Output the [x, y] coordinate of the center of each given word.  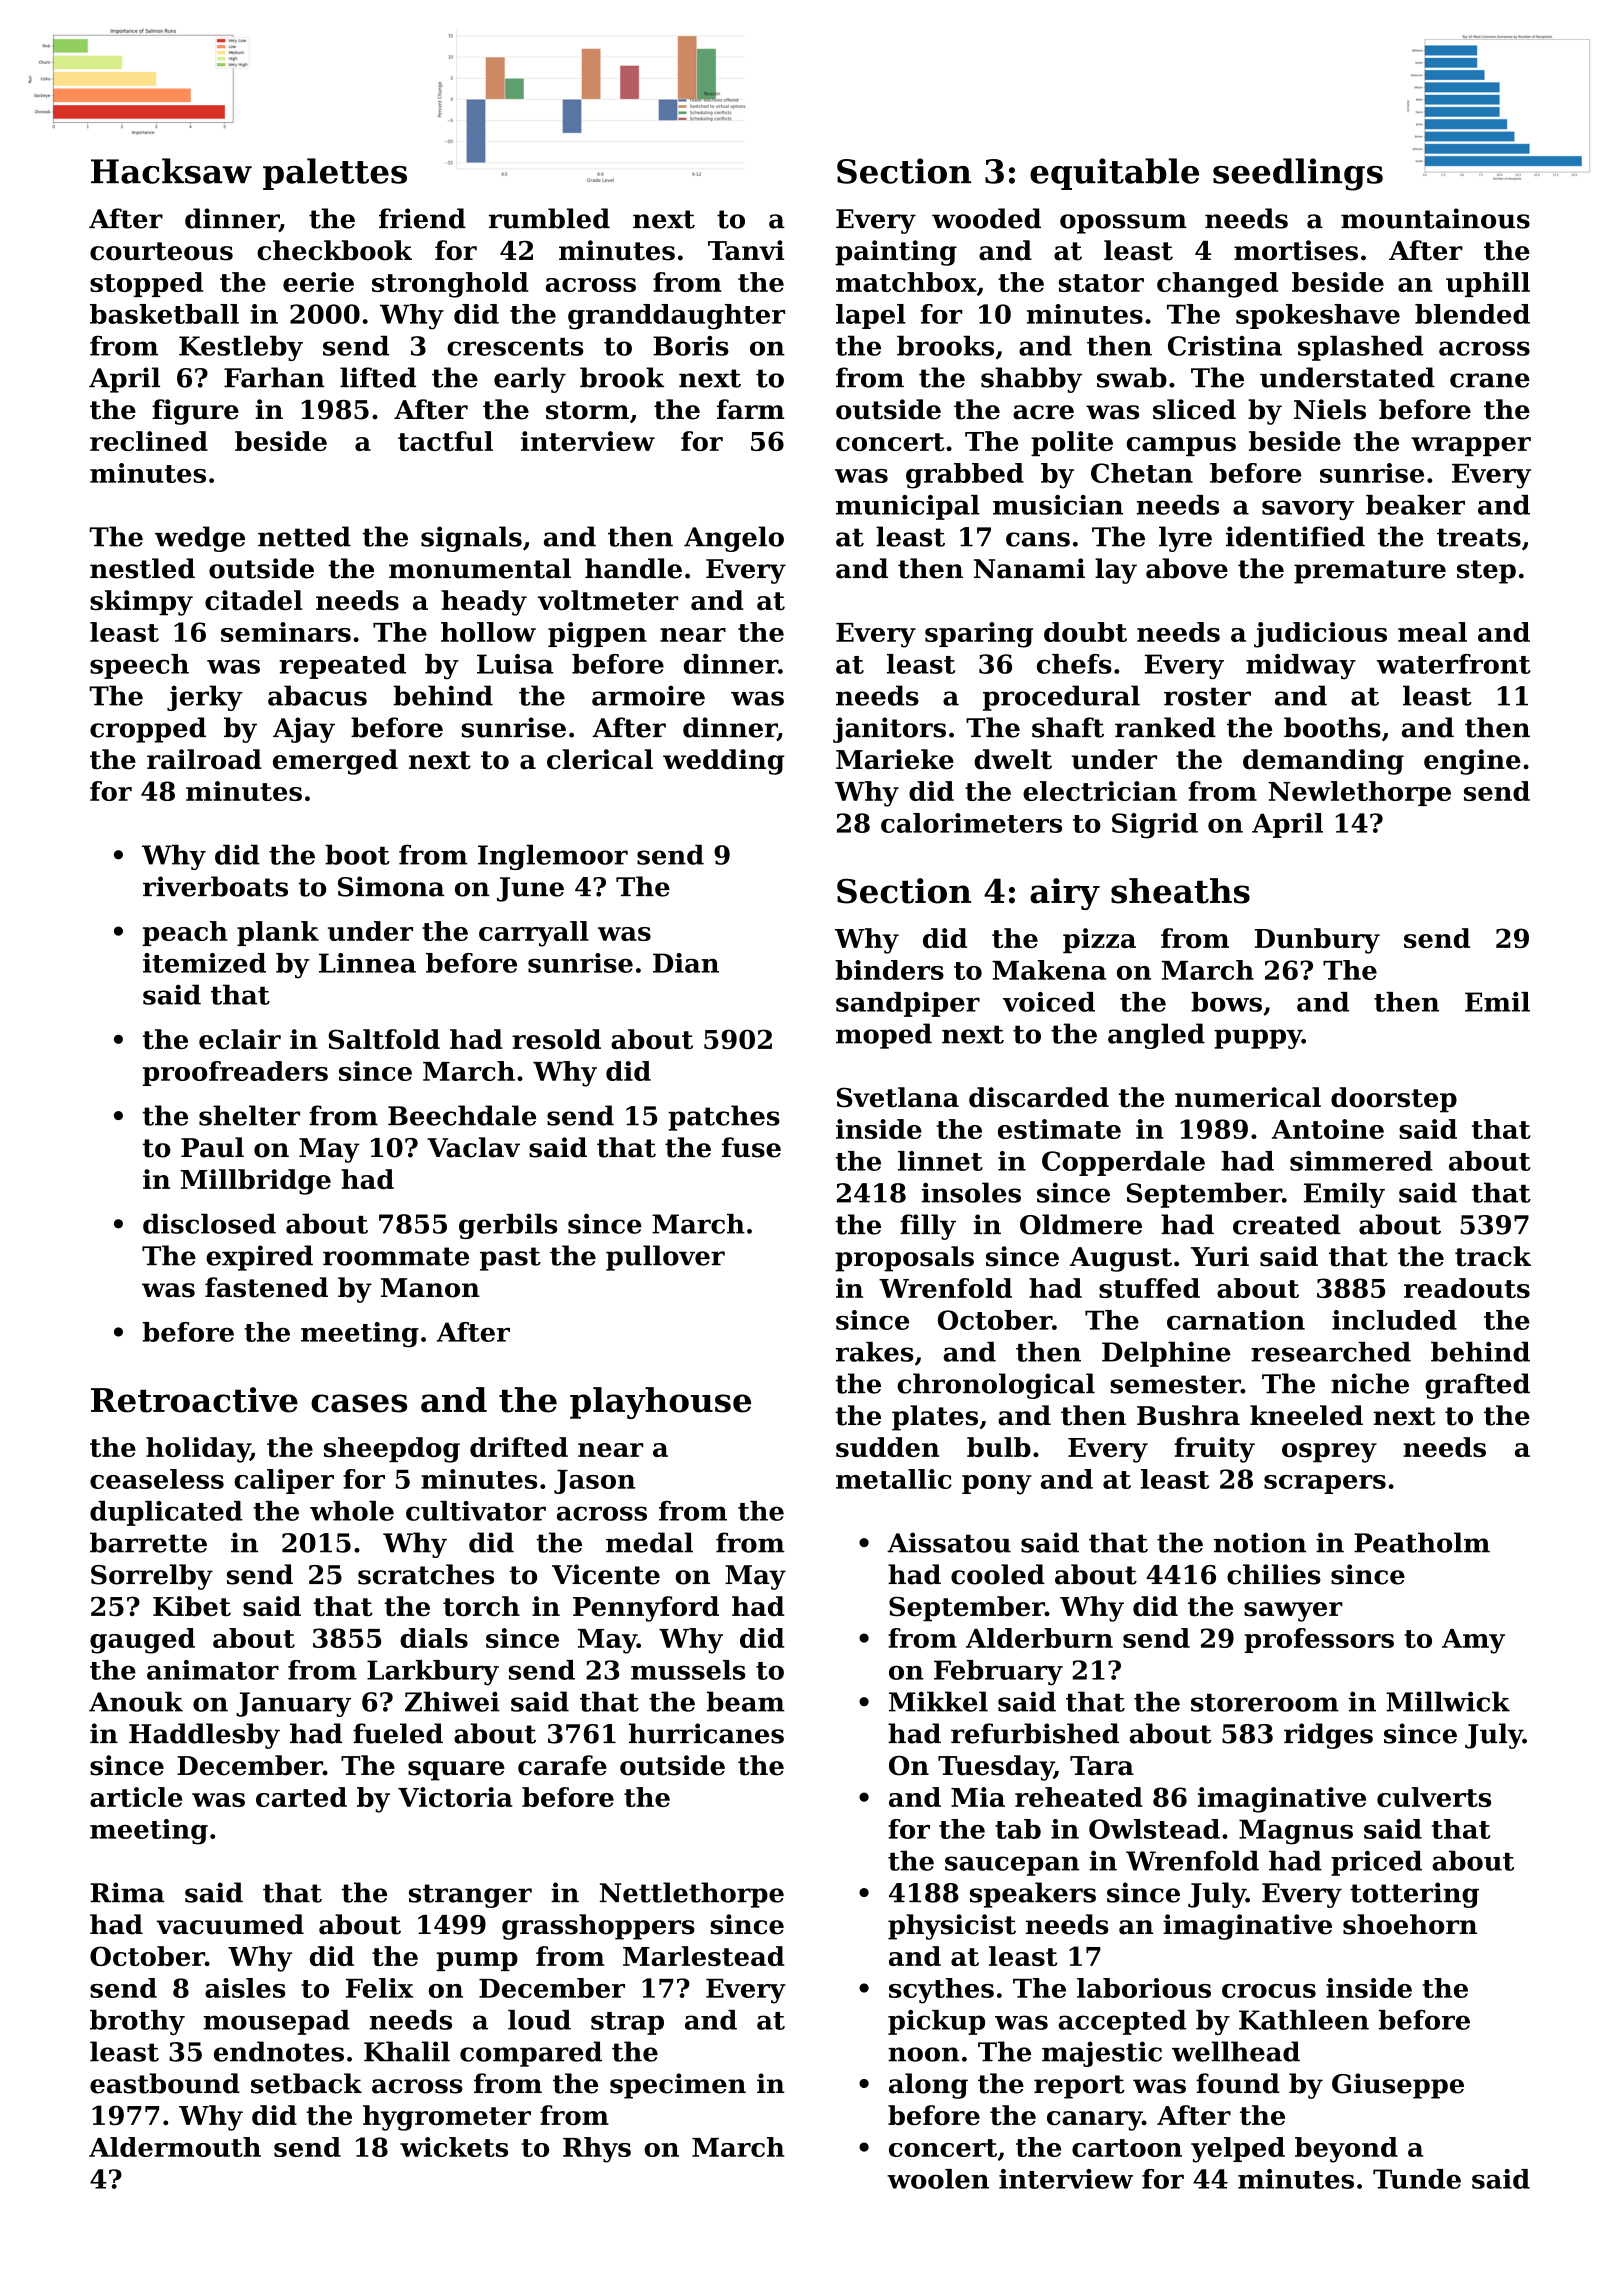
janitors [889, 730]
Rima [127, 1892]
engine [1472, 762]
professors [1319, 1640]
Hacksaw [171, 171]
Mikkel [938, 1701]
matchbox [906, 282]
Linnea [367, 963]
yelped [1238, 2150]
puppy [1258, 1039]
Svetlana [898, 1097]
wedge [200, 539]
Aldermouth [175, 2147]
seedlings [1298, 174]
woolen [938, 2179]
